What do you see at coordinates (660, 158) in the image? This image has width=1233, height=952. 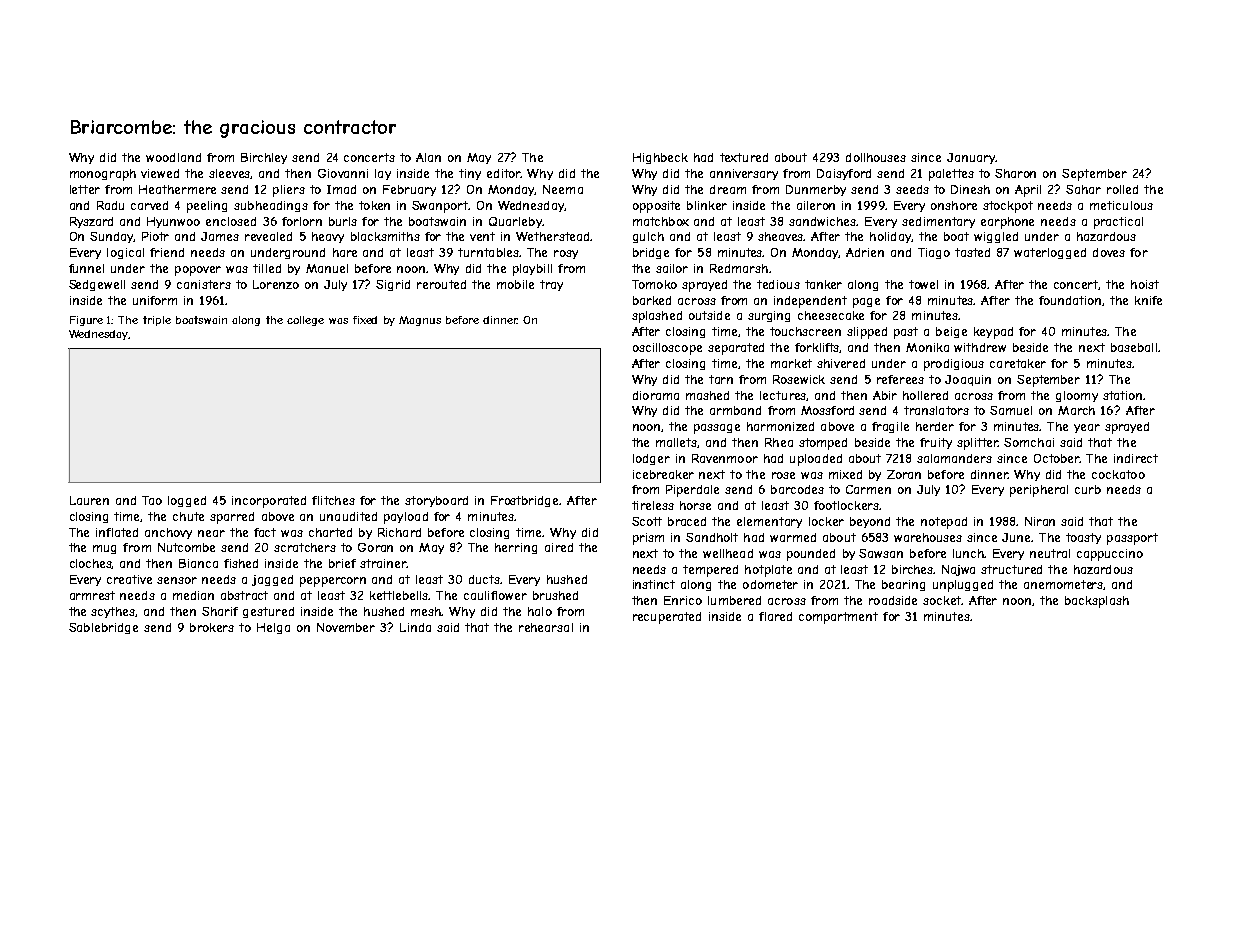 I see `Highbeck` at bounding box center [660, 158].
